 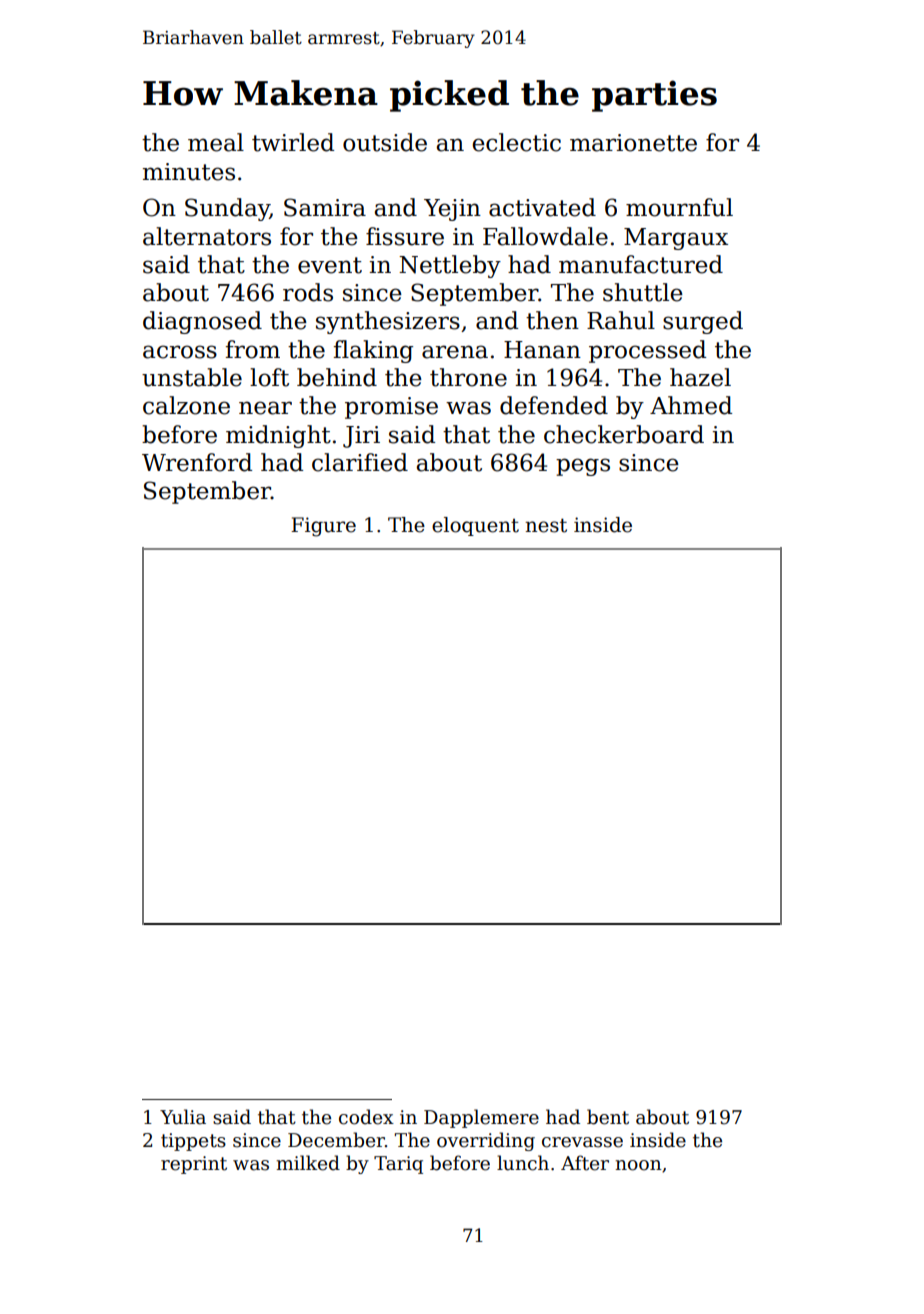 What do you see at coordinates (546, 525) in the page?
I see `nest` at bounding box center [546, 525].
